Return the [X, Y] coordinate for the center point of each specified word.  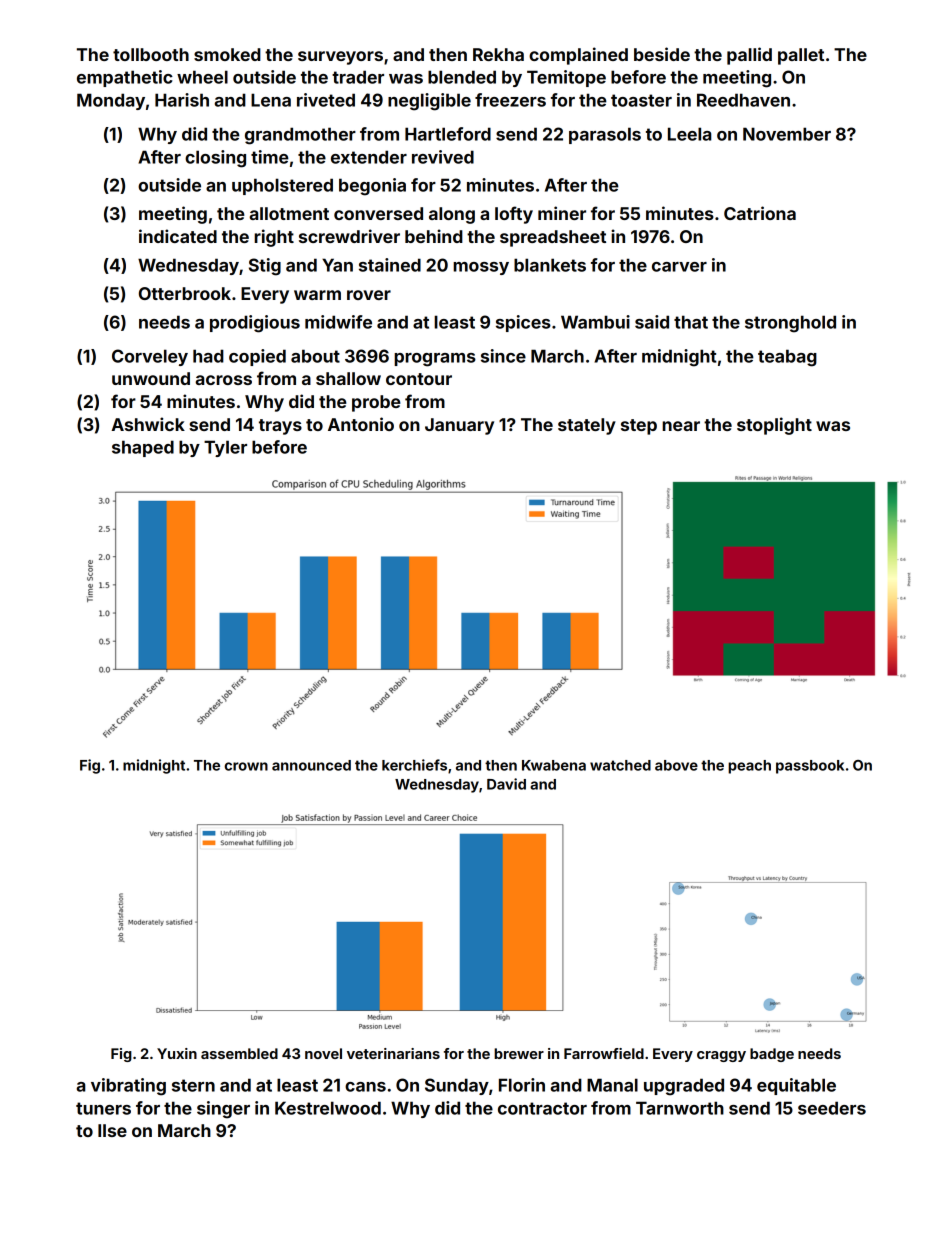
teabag [787, 358]
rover [369, 295]
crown [246, 766]
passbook [810, 767]
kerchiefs [414, 765]
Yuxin [177, 1053]
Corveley [150, 357]
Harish [182, 100]
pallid [749, 56]
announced [311, 765]
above [676, 765]
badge [772, 1055]
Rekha [498, 54]
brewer [519, 1053]
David [506, 784]
